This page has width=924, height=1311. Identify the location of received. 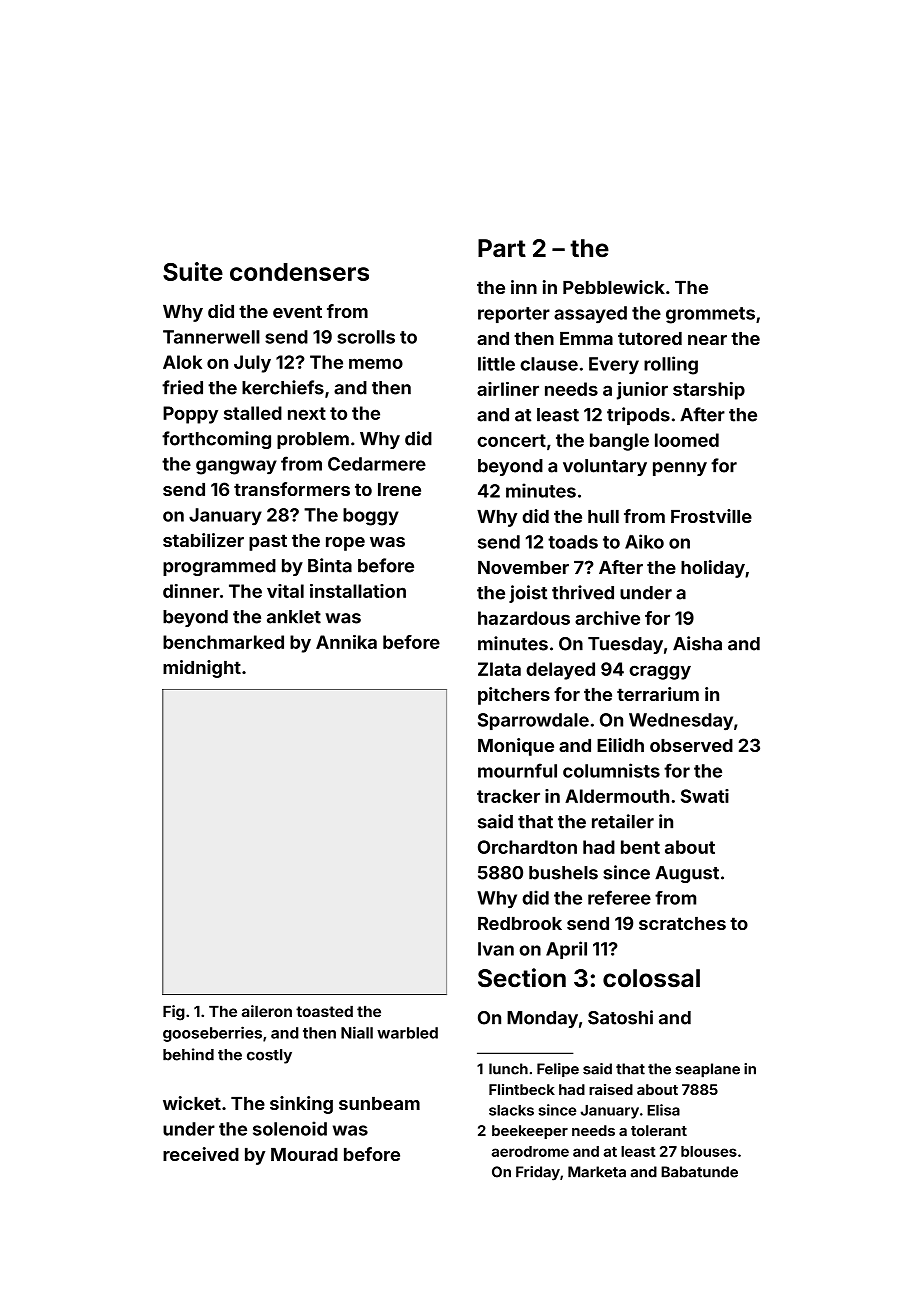
(201, 1154).
